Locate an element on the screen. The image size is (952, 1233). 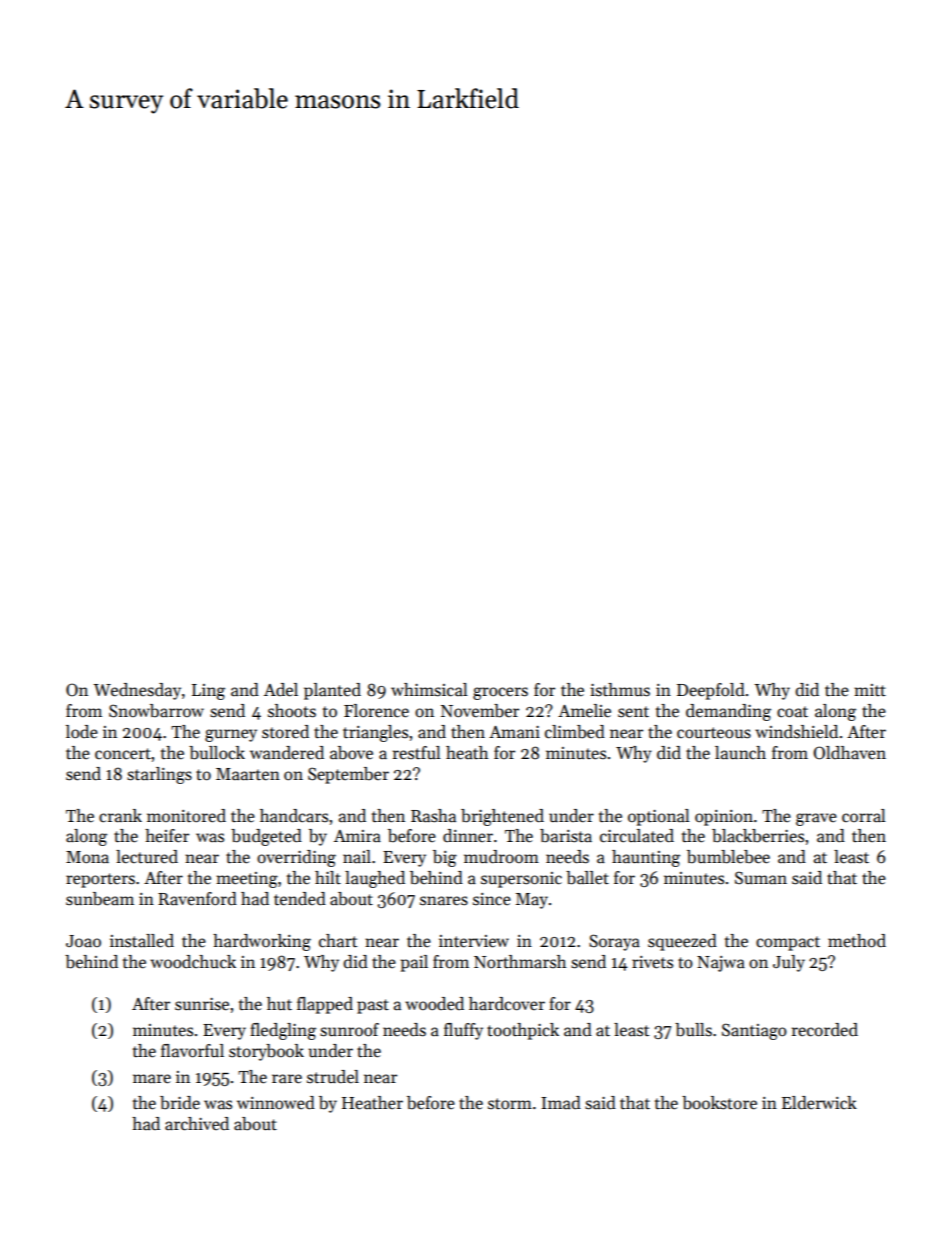
Wednesday is located at coordinates (137, 691).
